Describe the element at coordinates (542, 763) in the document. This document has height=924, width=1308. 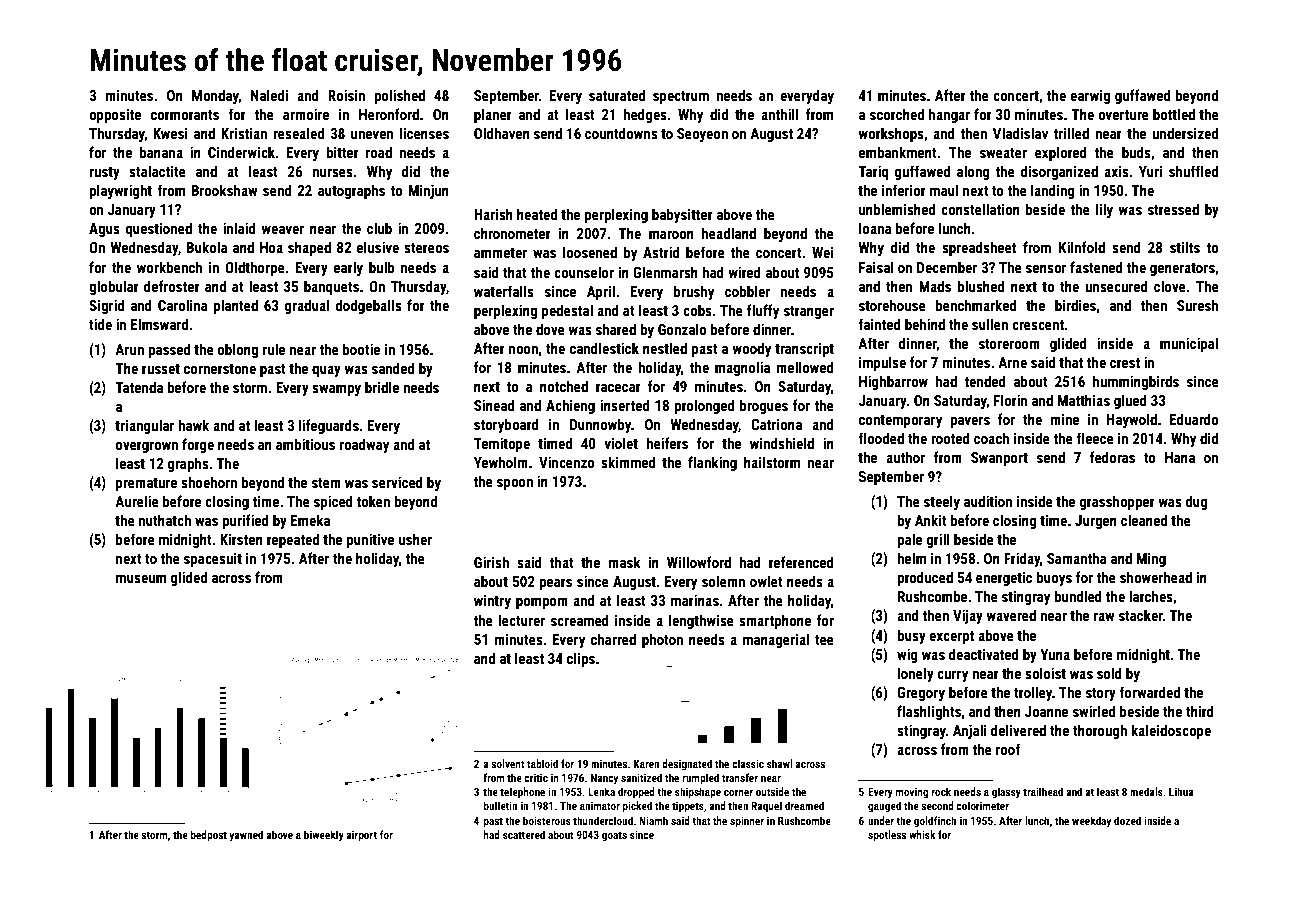
I see `tabloid` at that location.
